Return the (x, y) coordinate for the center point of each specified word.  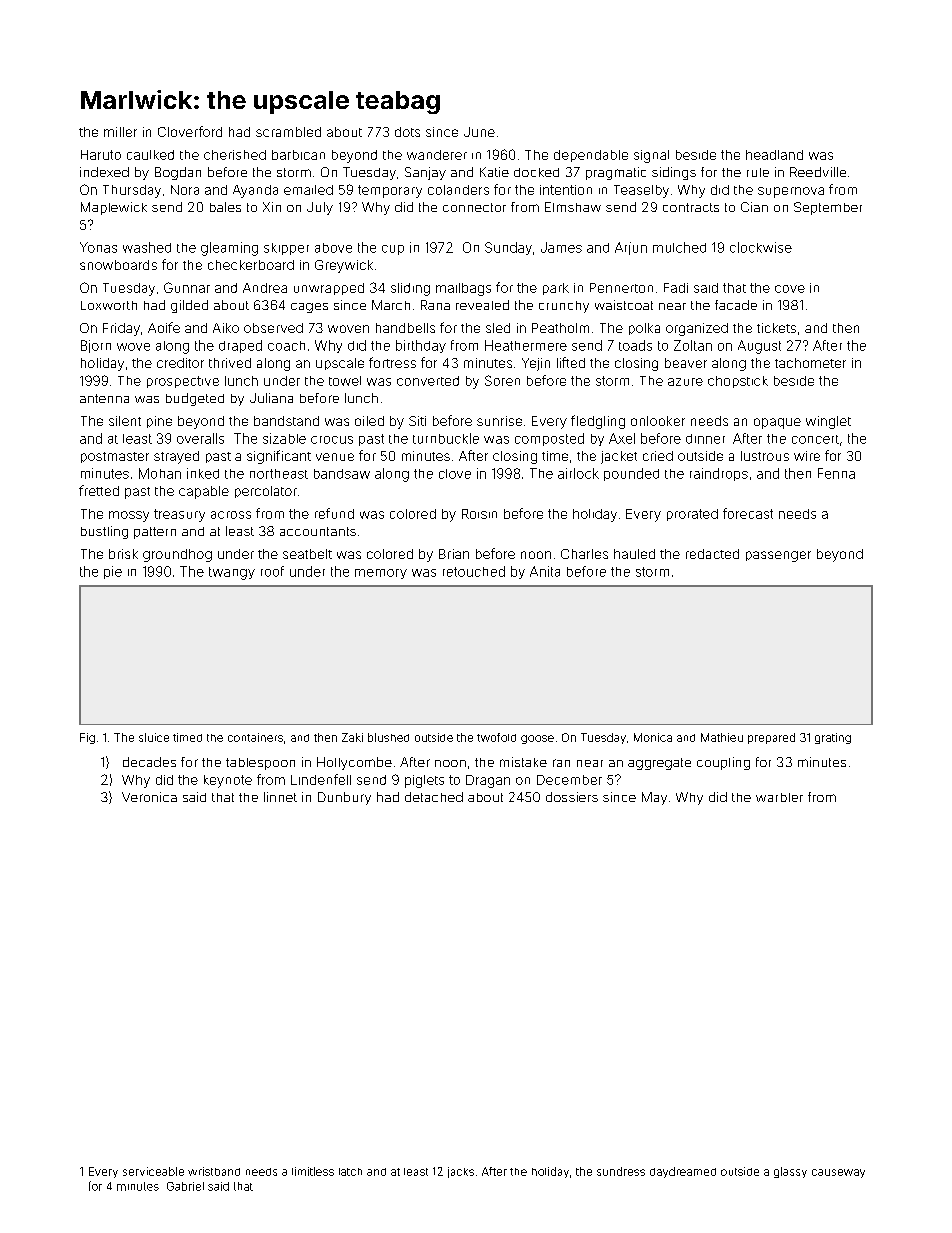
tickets (776, 328)
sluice (154, 737)
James (561, 247)
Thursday (132, 191)
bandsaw (342, 474)
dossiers (572, 797)
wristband (214, 1171)
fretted (99, 490)
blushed (388, 737)
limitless (313, 1171)
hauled (634, 554)
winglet (828, 422)
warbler (779, 797)
